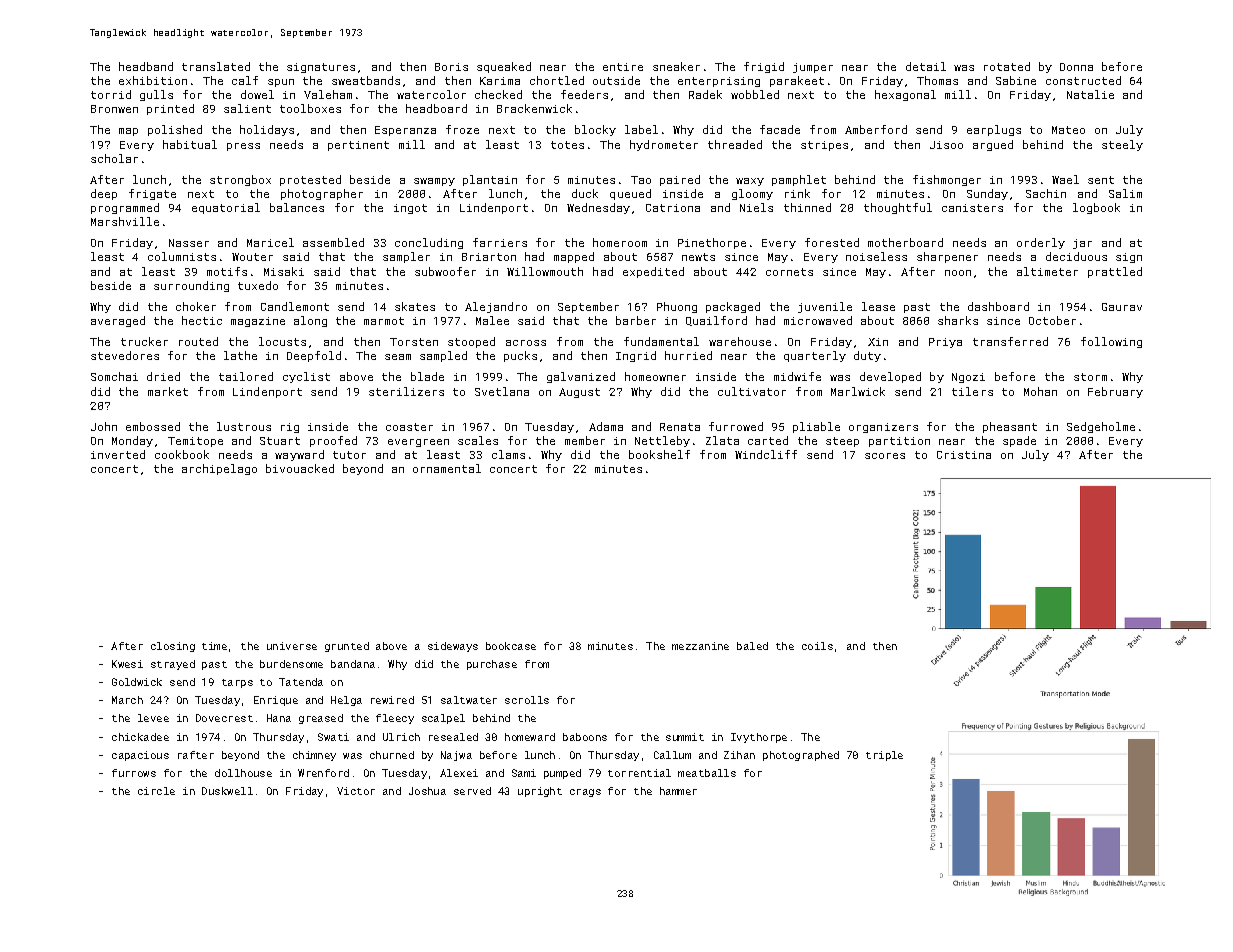 Image resolution: width=1233 pixels, height=952 pixels. Describe the element at coordinates (406, 391) in the screenshot. I see `sterilizers` at that location.
